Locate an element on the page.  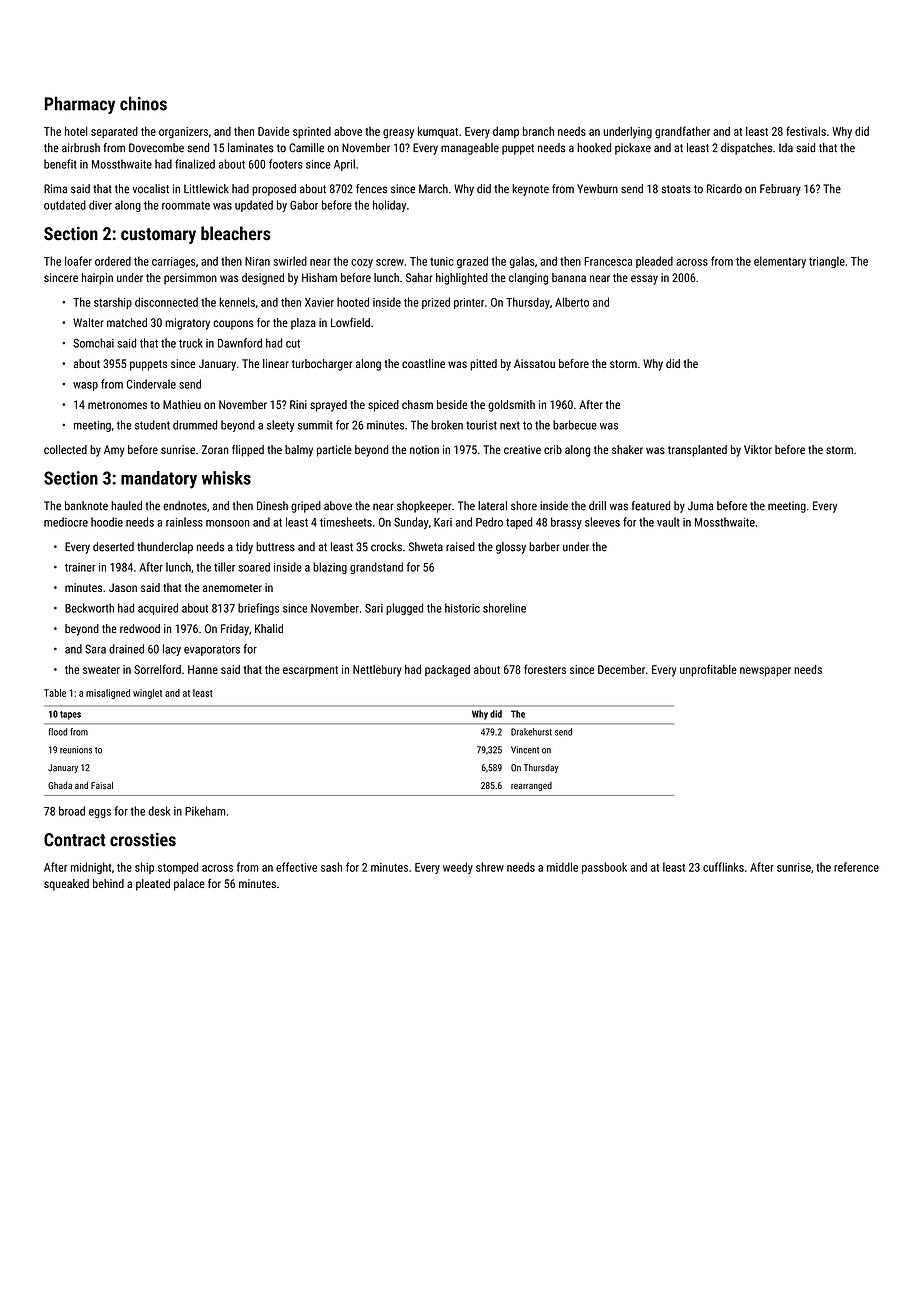
cufflinks is located at coordinates (723, 867).
